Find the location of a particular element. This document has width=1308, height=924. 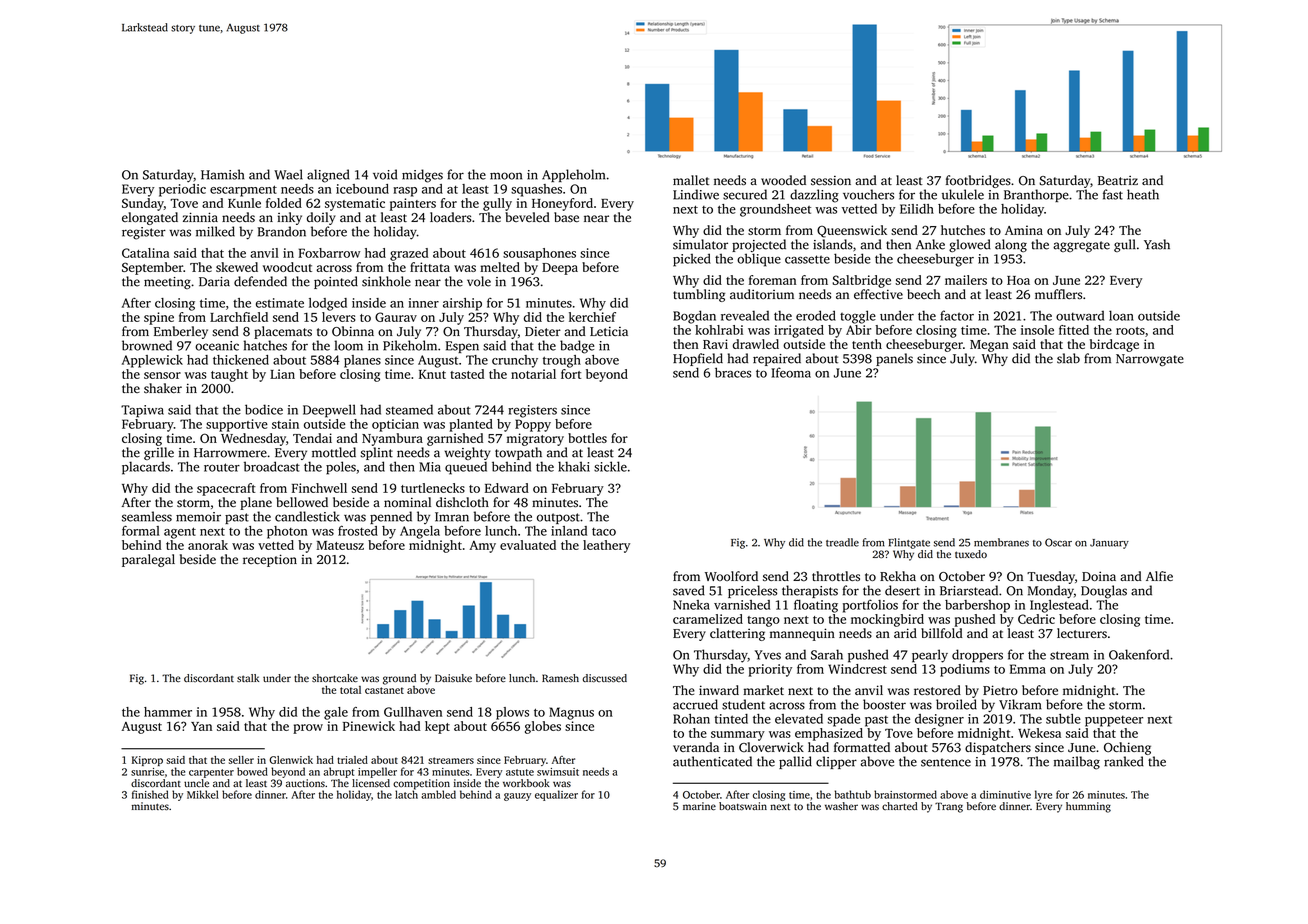

skewed is located at coordinates (237, 267).
